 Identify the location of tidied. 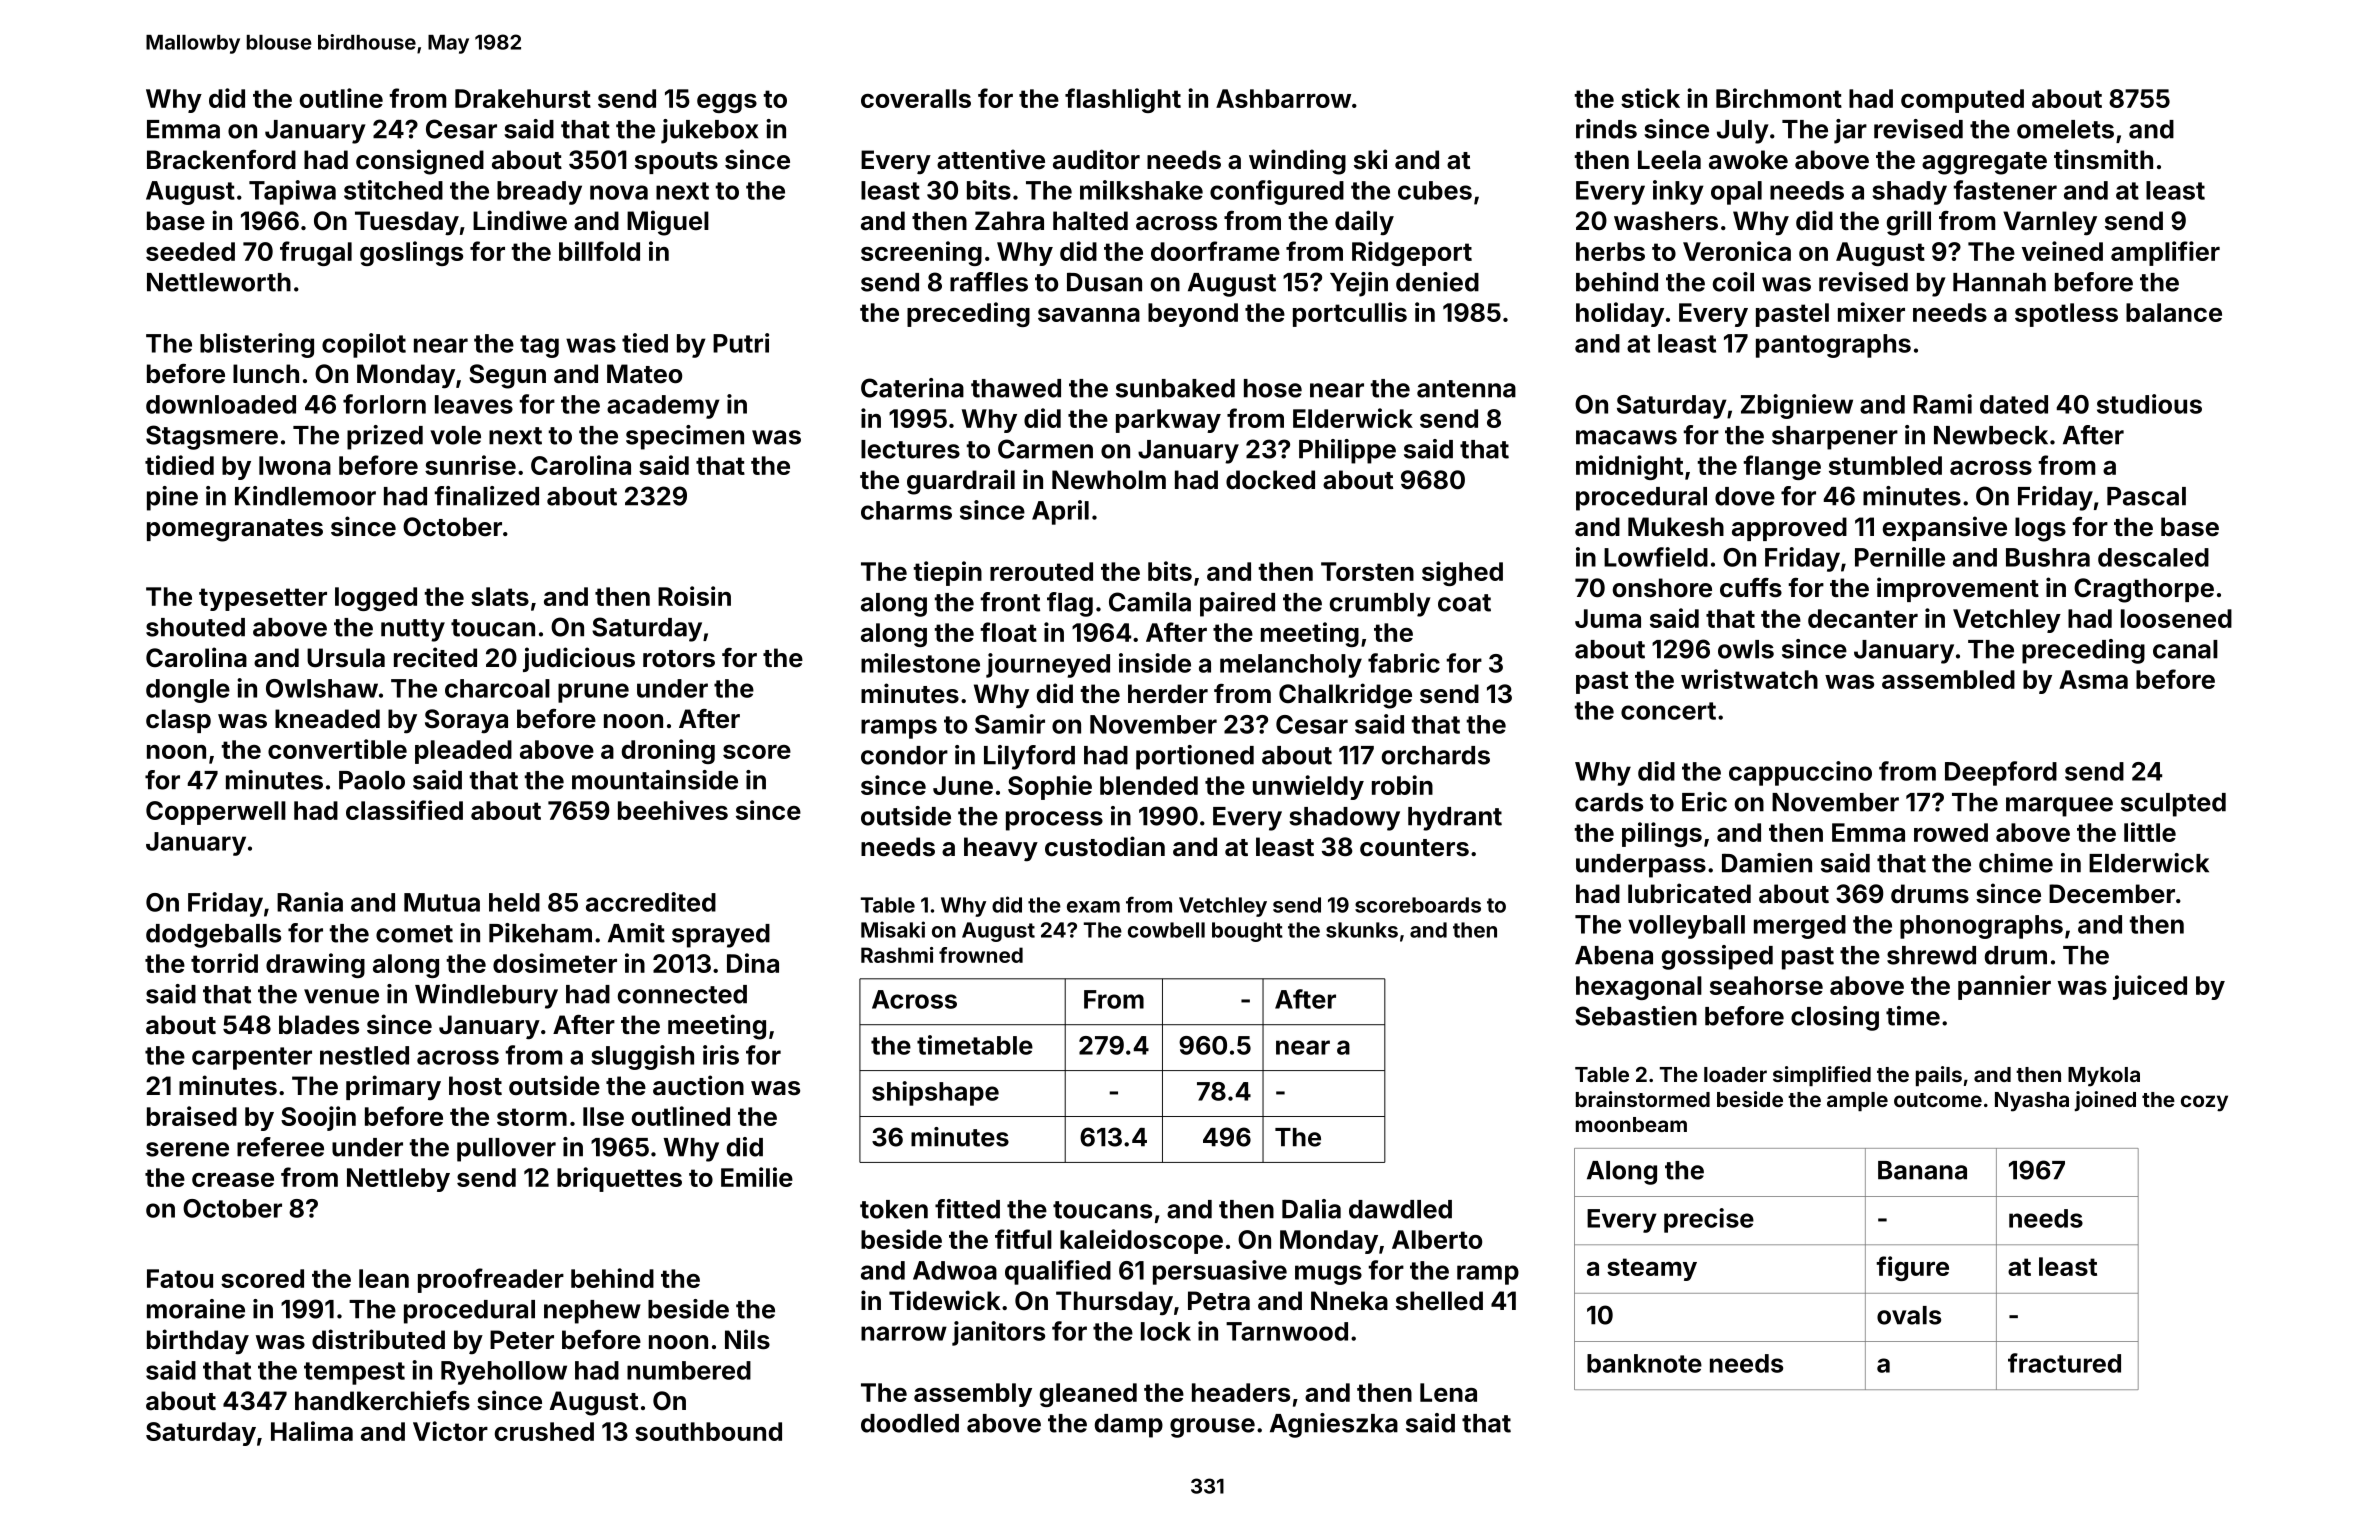
(179, 465).
